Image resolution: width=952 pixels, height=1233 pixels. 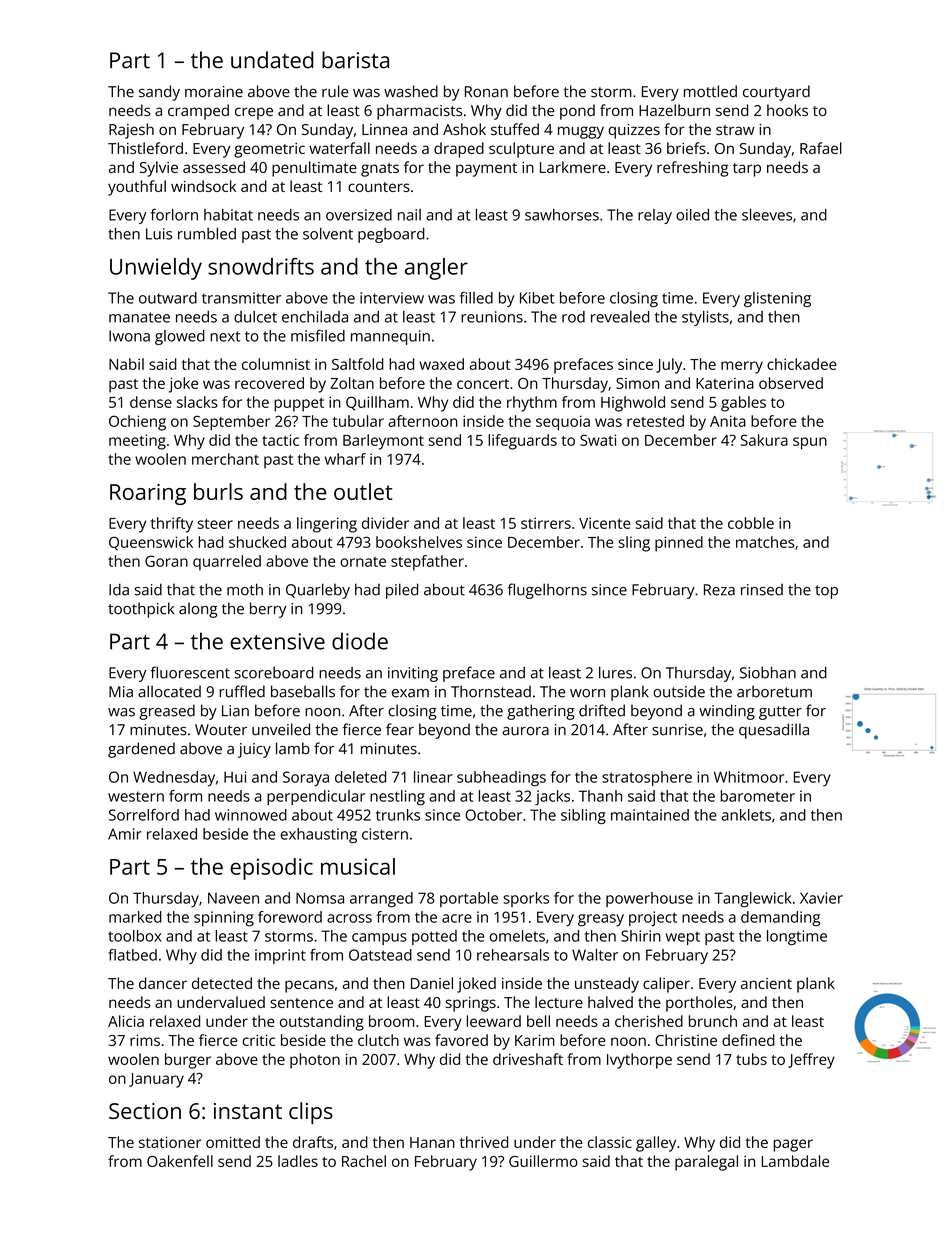 I want to click on ladles, so click(x=298, y=1161).
